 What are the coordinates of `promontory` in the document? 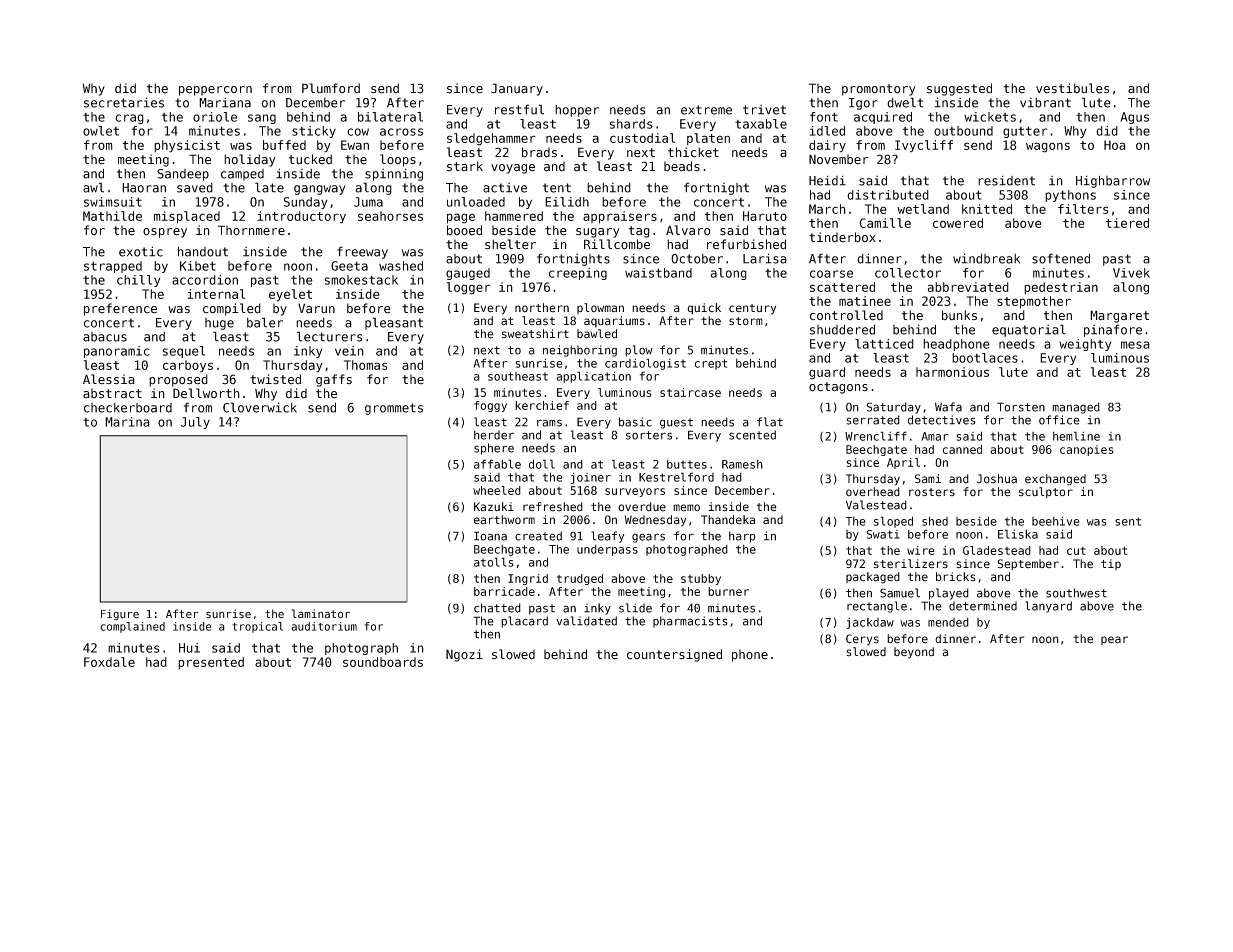 It's located at (879, 90).
